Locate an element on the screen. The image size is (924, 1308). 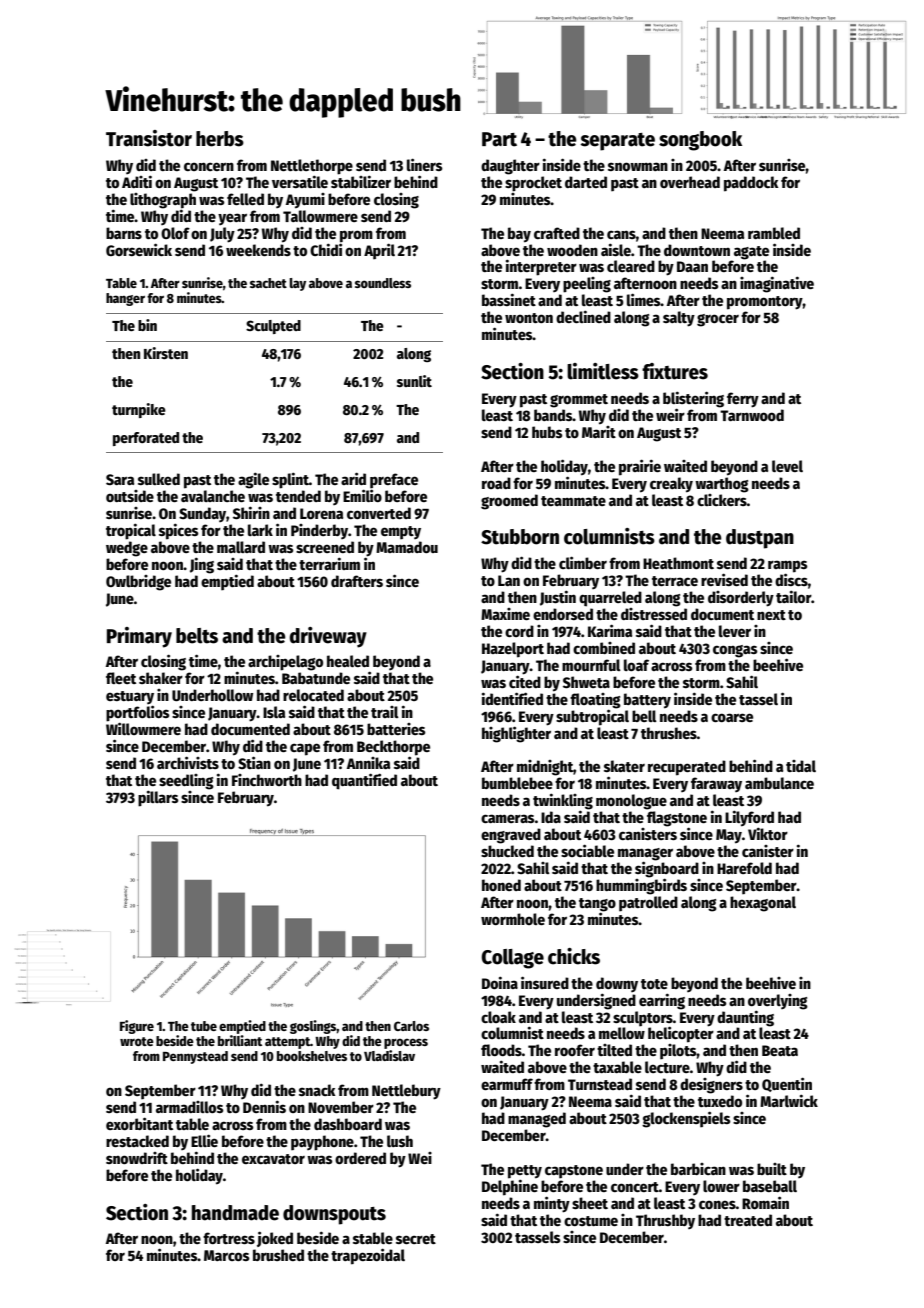
shucked is located at coordinates (507, 851).
